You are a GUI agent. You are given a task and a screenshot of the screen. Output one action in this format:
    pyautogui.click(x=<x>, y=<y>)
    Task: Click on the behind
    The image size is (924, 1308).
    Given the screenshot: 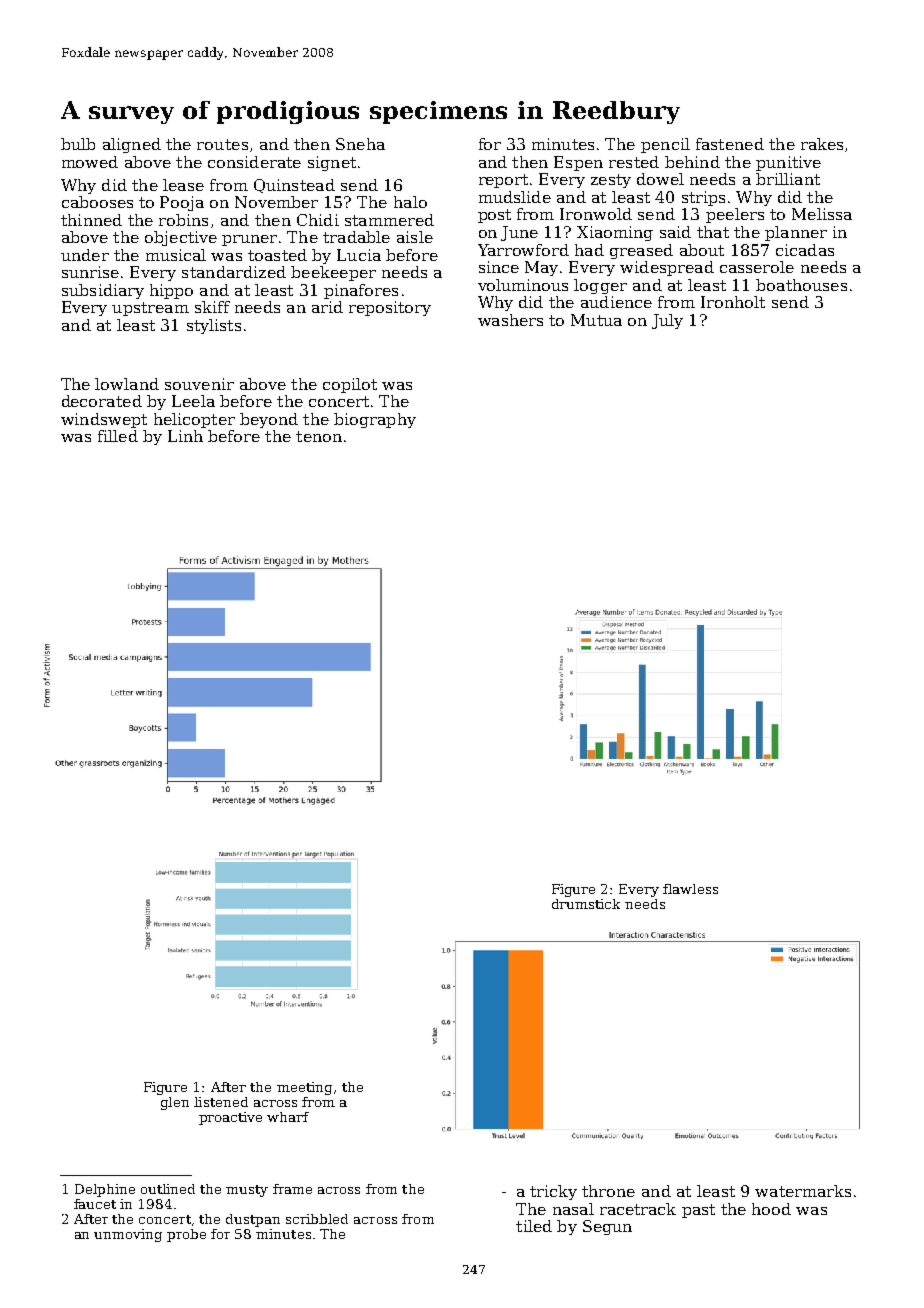 What is the action you would take?
    pyautogui.click(x=692, y=162)
